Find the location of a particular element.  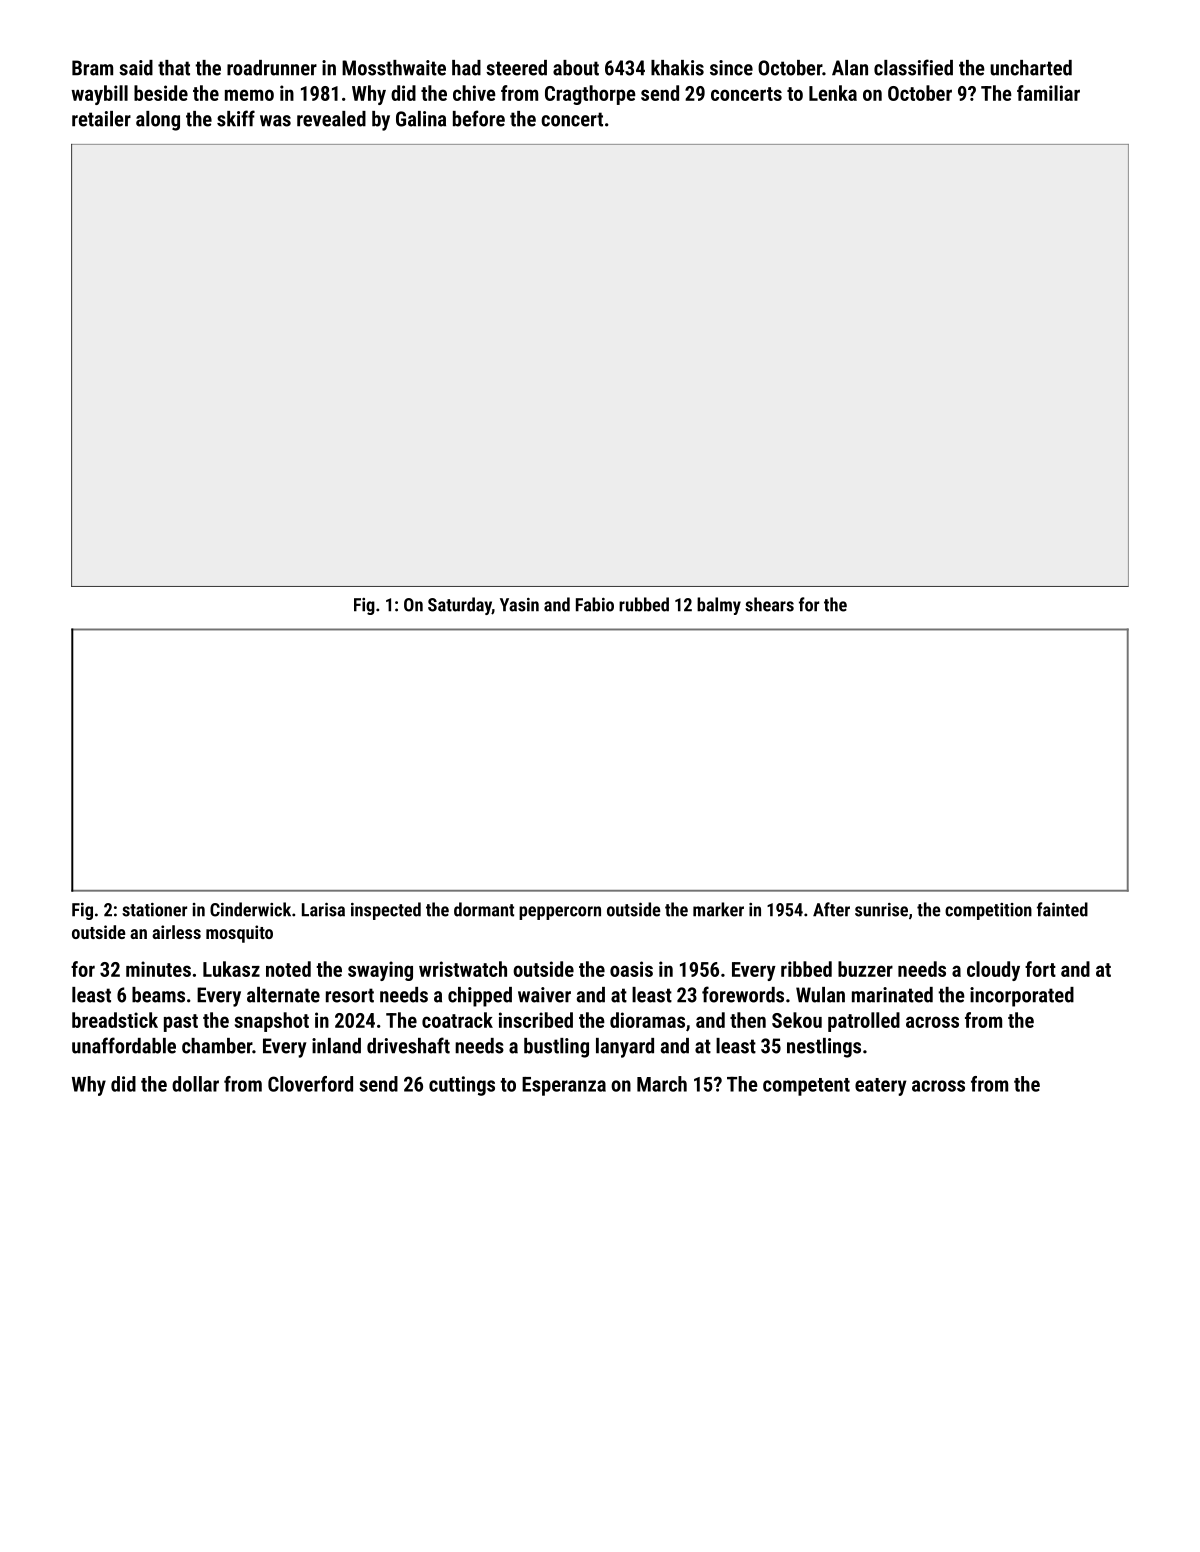

Saturday is located at coordinates (460, 606).
